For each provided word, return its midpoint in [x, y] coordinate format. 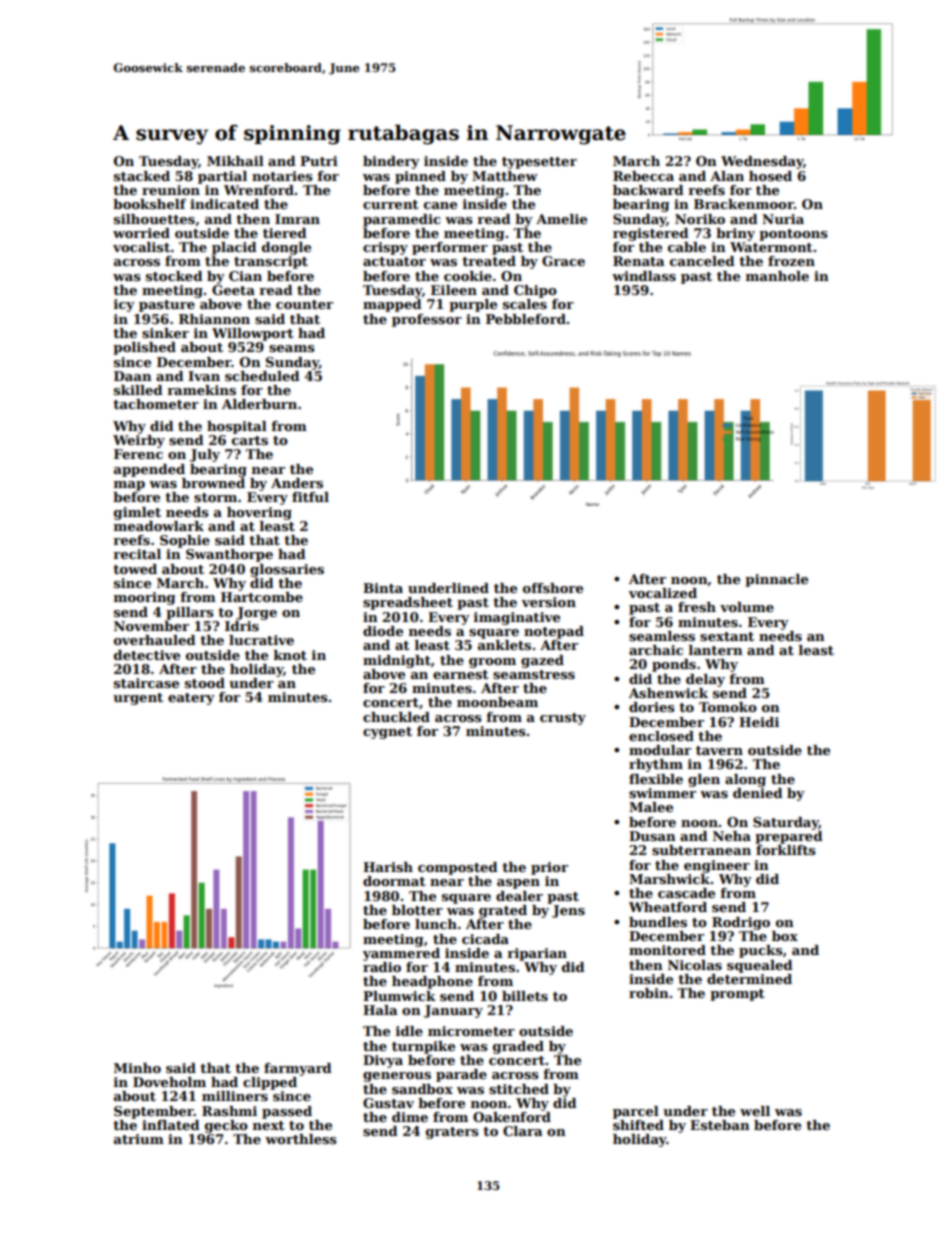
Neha [732, 836]
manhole [777, 276]
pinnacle [776, 580]
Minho [137, 1068]
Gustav [388, 1103]
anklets [504, 645]
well [755, 1111]
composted [458, 868]
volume [747, 607]
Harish [388, 867]
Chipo [535, 291]
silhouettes [154, 219]
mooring [145, 598]
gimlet [137, 513]
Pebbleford [526, 319]
